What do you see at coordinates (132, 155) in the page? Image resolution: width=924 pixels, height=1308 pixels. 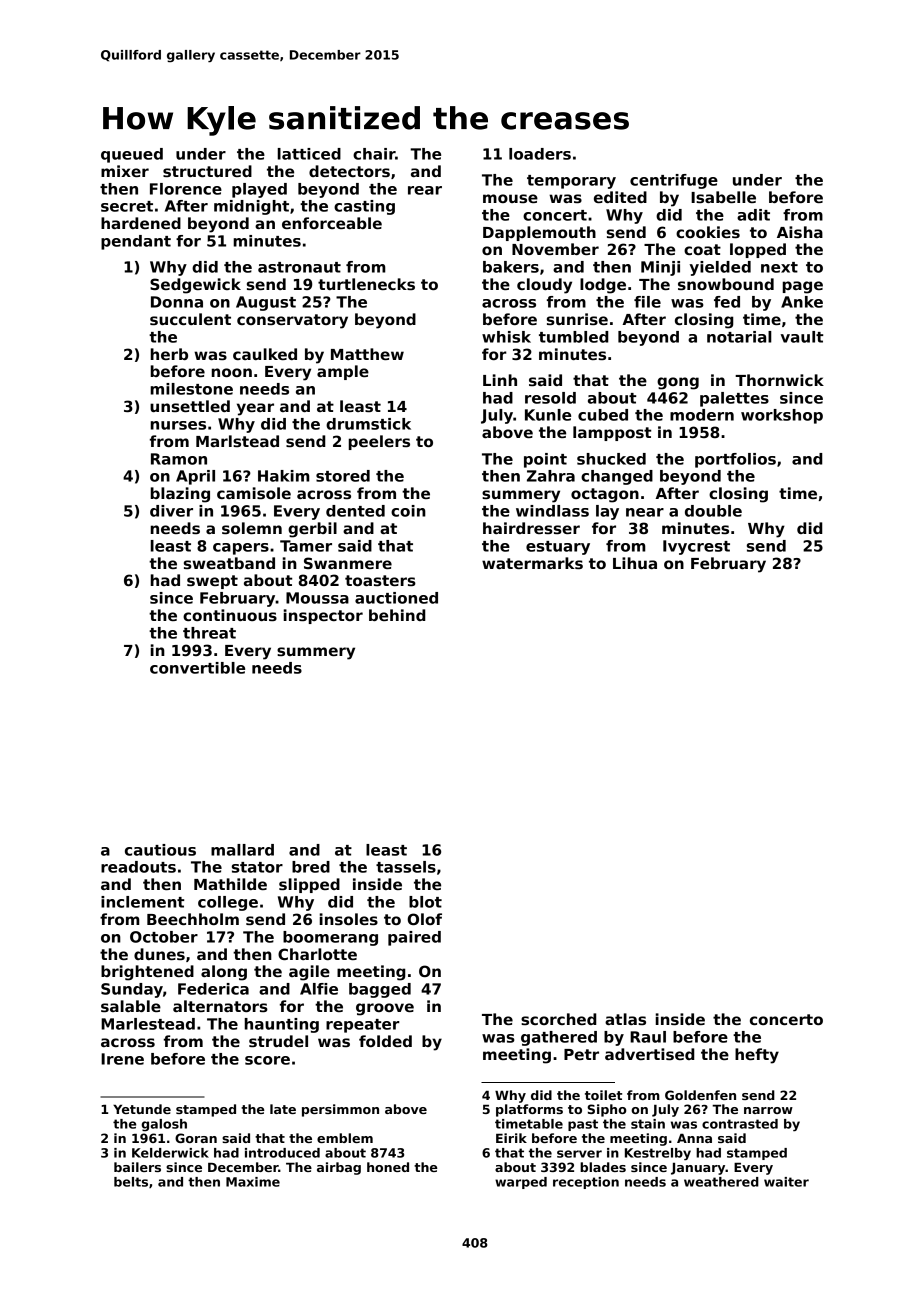 I see `queued` at bounding box center [132, 155].
